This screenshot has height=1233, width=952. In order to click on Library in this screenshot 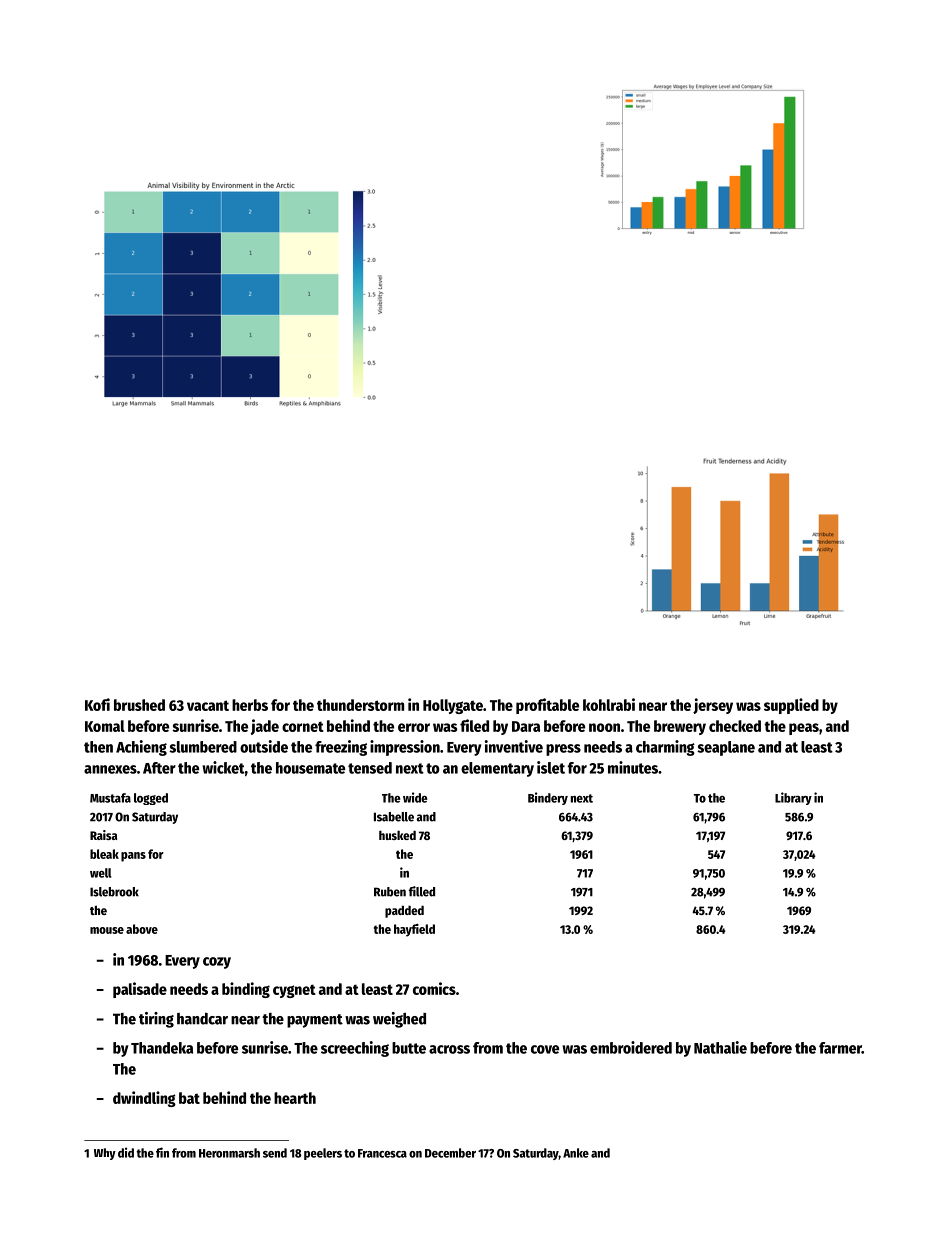, I will do `click(793, 798)`.
